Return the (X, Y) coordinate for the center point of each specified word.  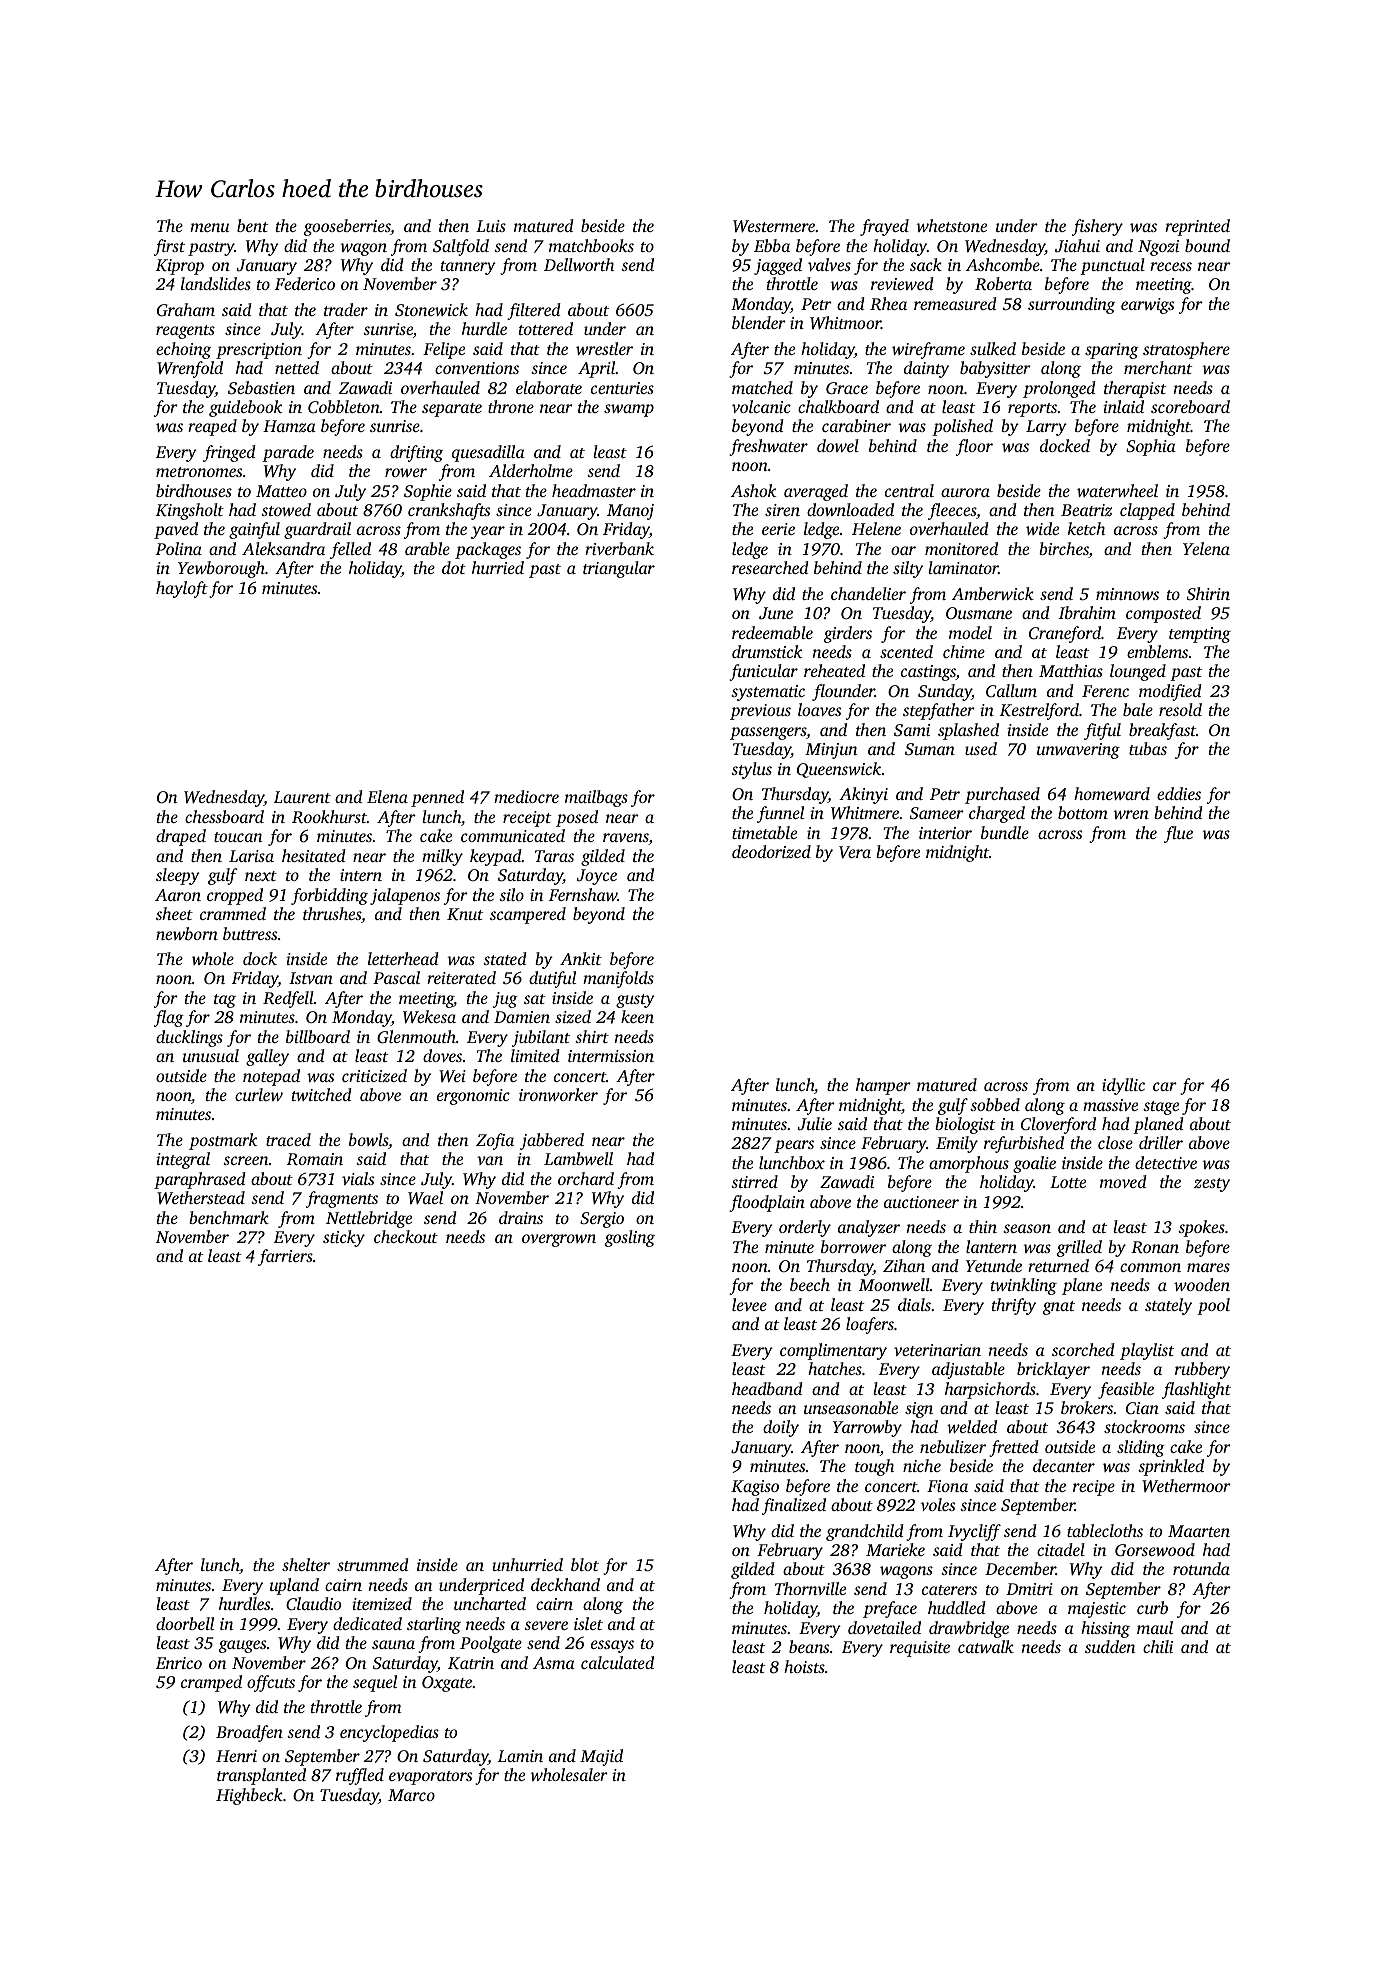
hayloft (182, 589)
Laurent (302, 797)
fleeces (952, 511)
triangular (619, 569)
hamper (883, 1086)
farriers (285, 1257)
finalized (794, 1506)
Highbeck (249, 1796)
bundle (1005, 832)
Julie (815, 1124)
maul (1155, 1627)
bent (252, 225)
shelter (306, 1564)
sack (926, 264)
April (597, 369)
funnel (780, 814)
